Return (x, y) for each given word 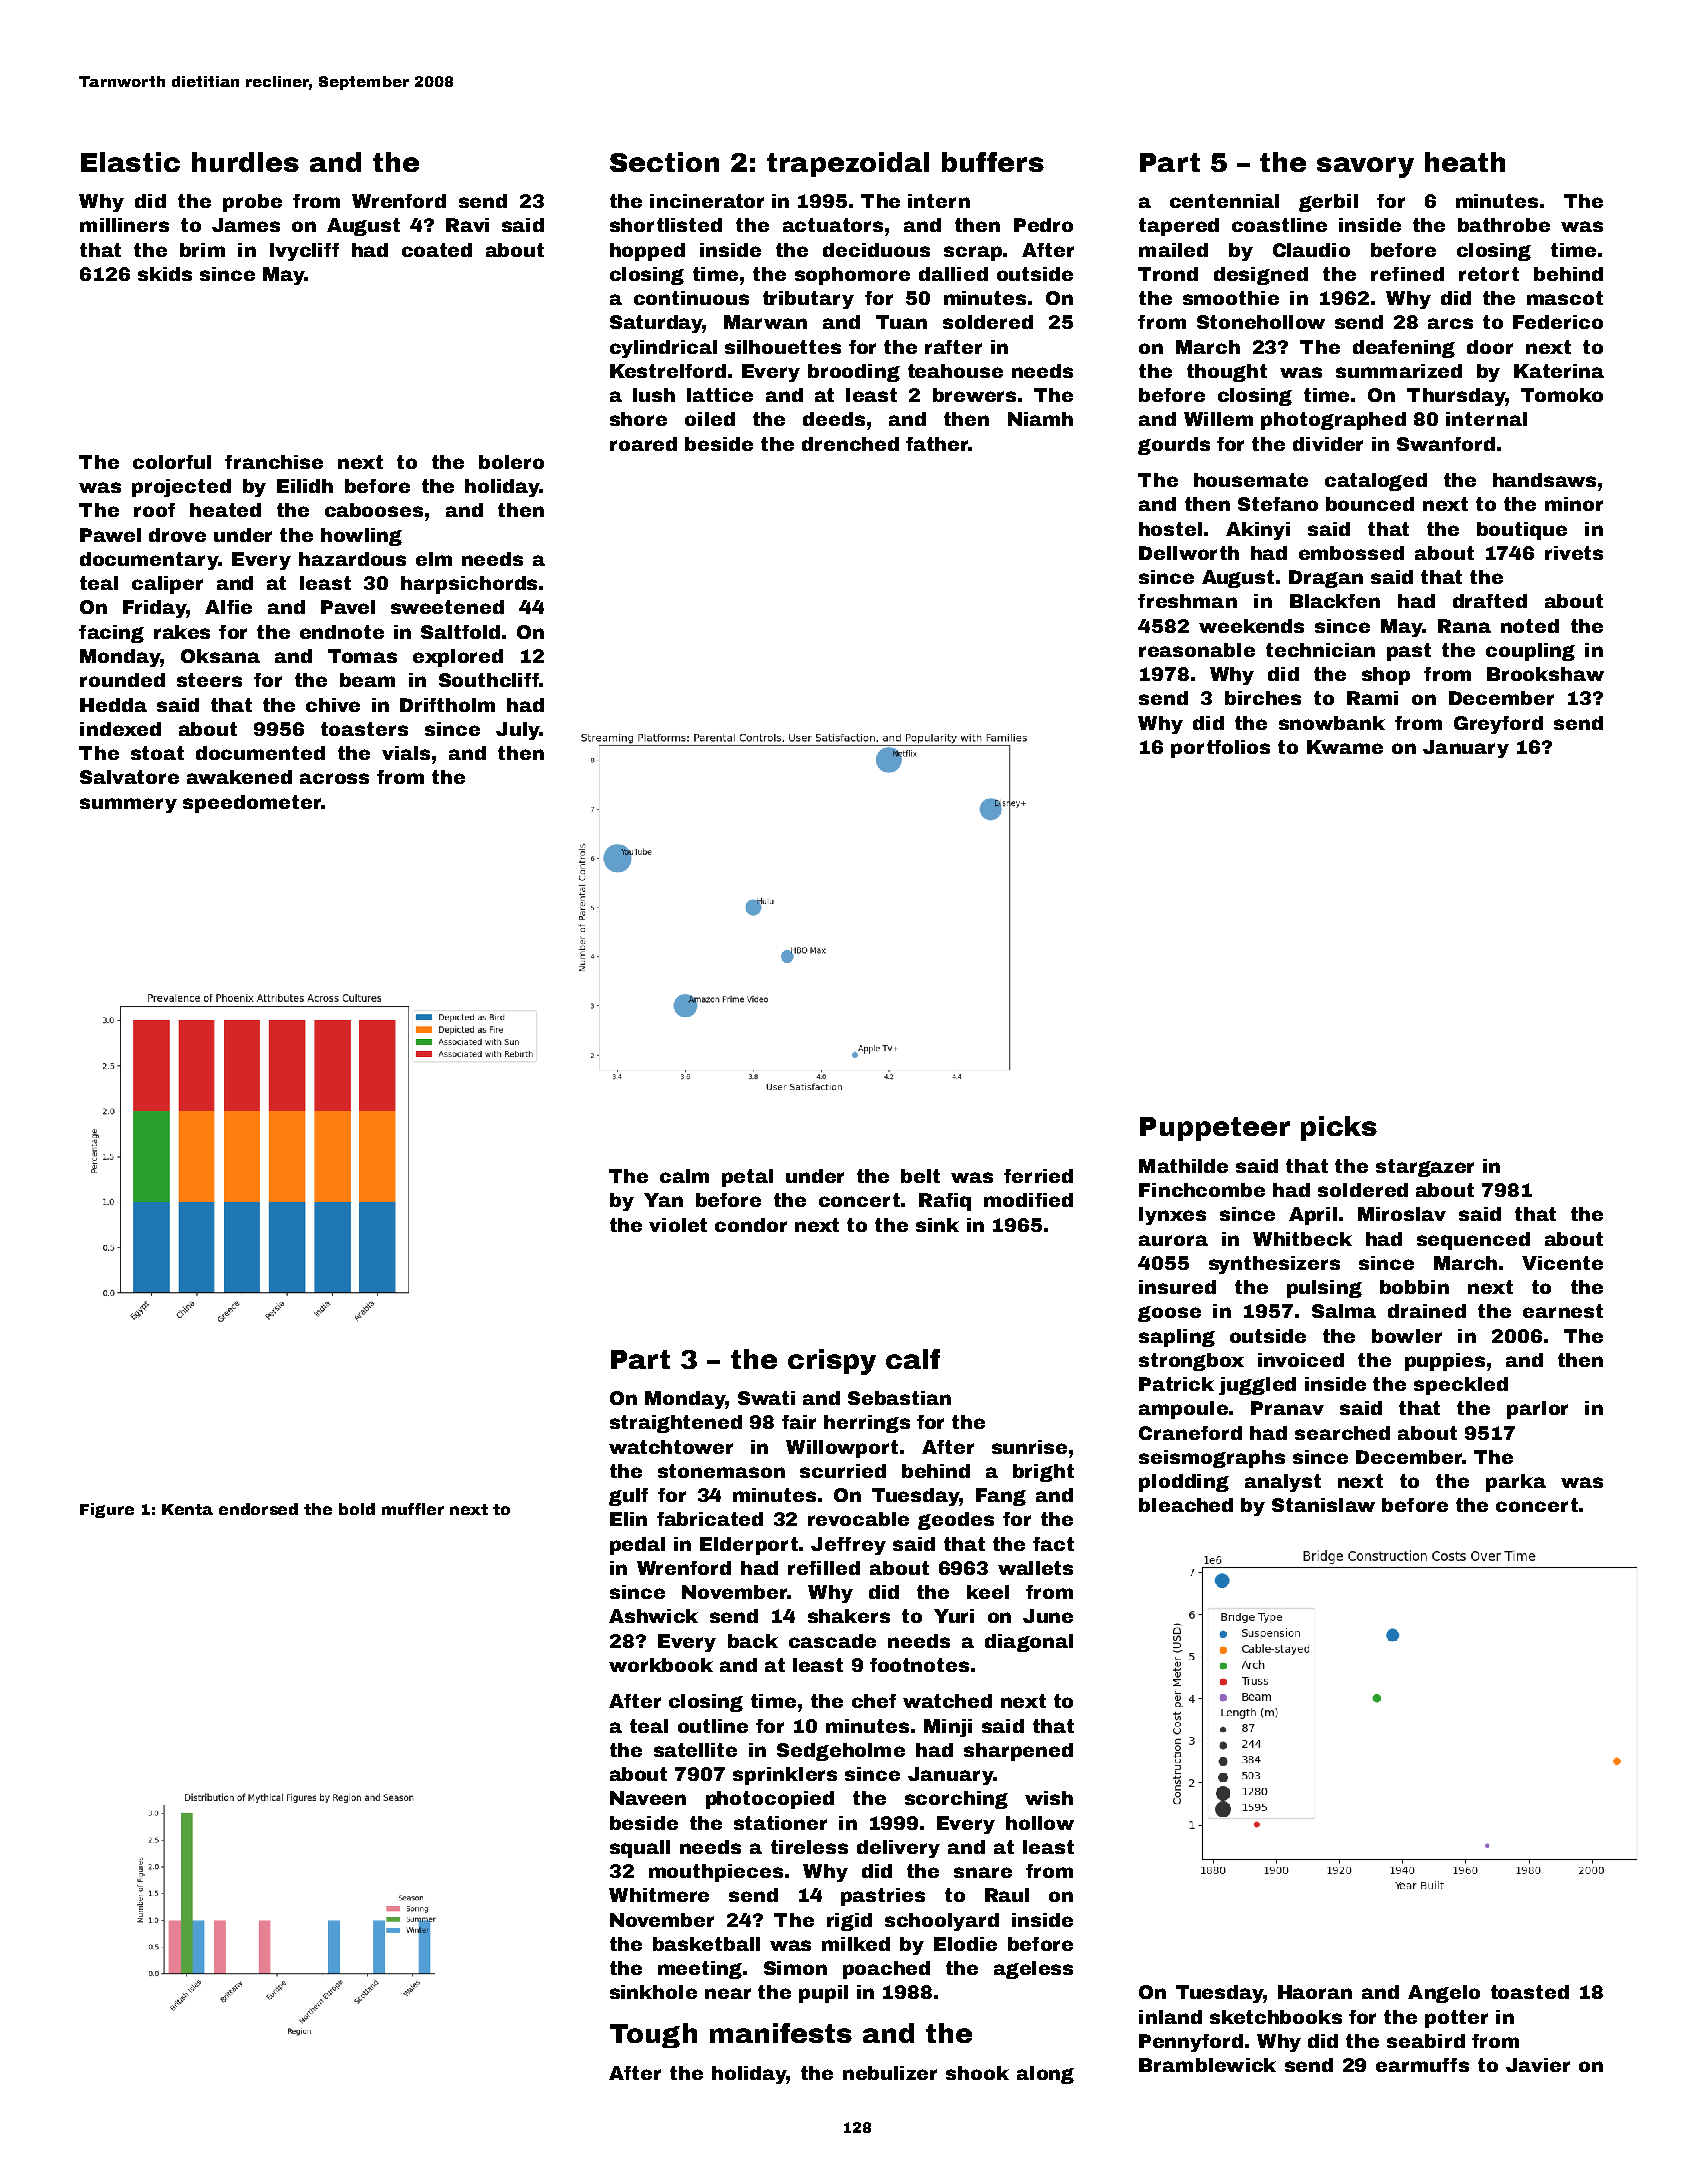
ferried (1038, 1176)
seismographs (1212, 1459)
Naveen (648, 1798)
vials (406, 753)
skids (165, 274)
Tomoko (1562, 395)
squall (640, 1849)
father (937, 444)
